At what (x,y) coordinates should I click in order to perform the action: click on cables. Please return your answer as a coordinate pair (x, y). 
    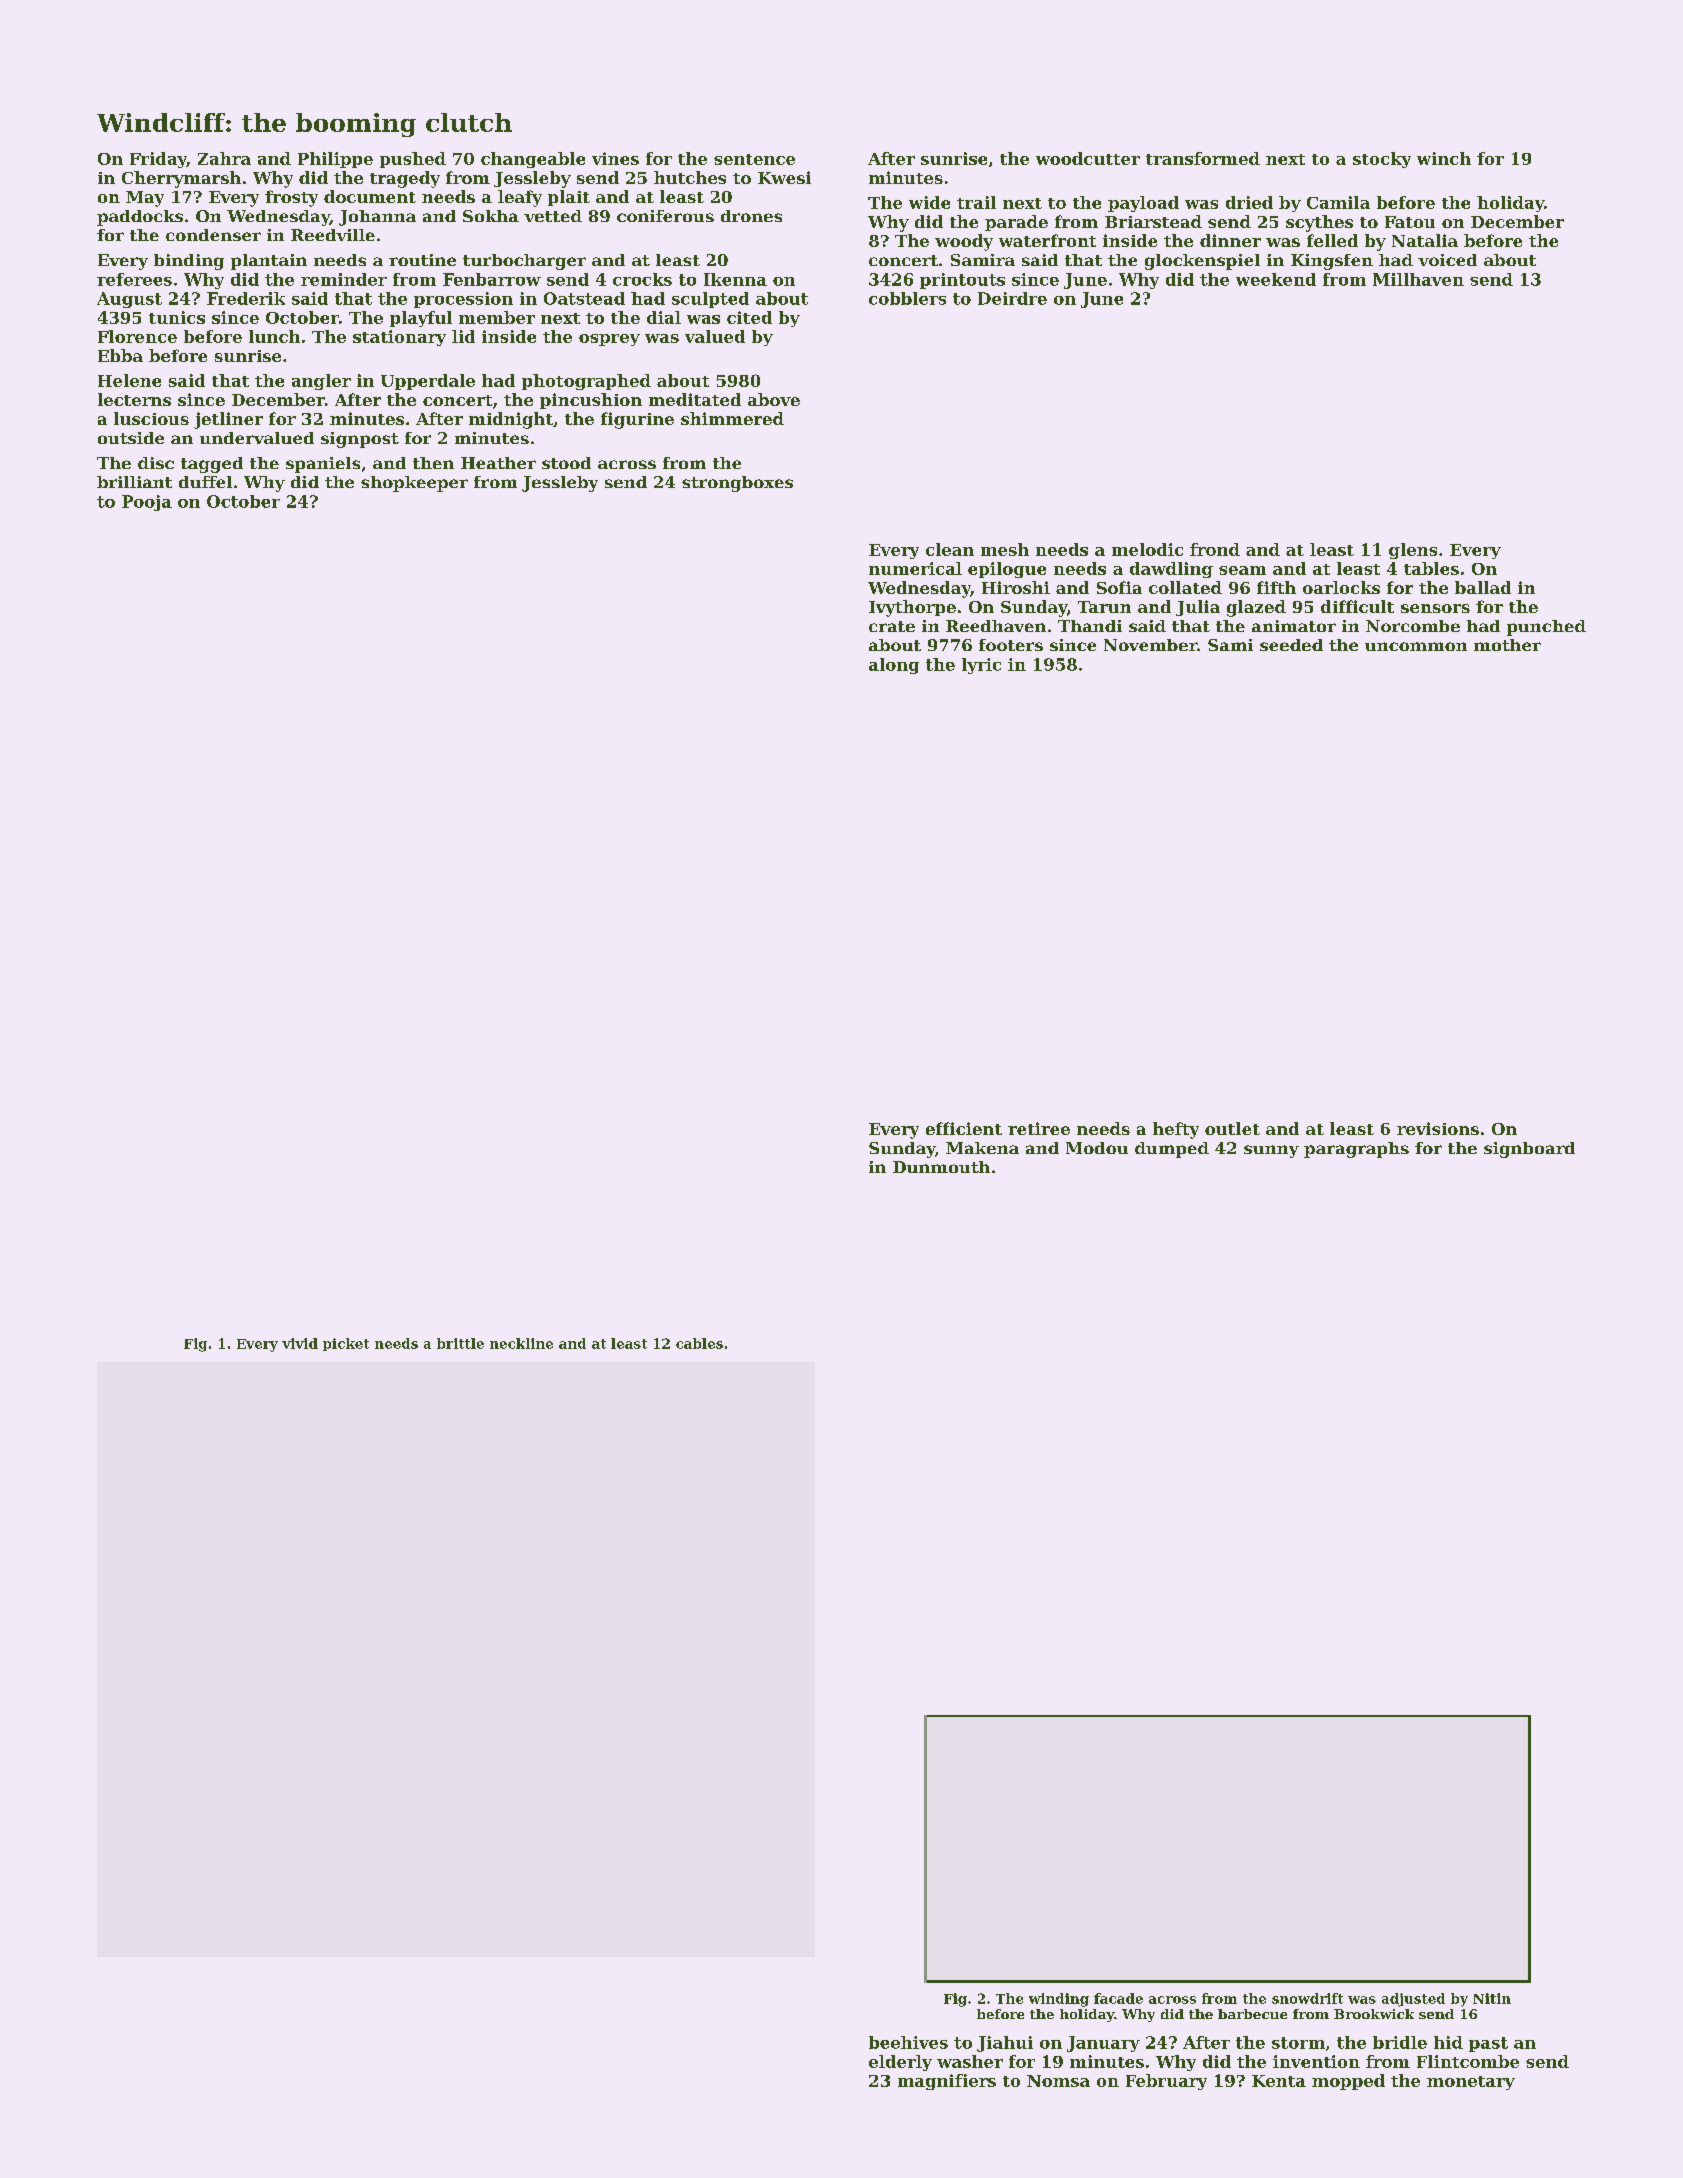
    Looking at the image, I should click on (699, 1343).
